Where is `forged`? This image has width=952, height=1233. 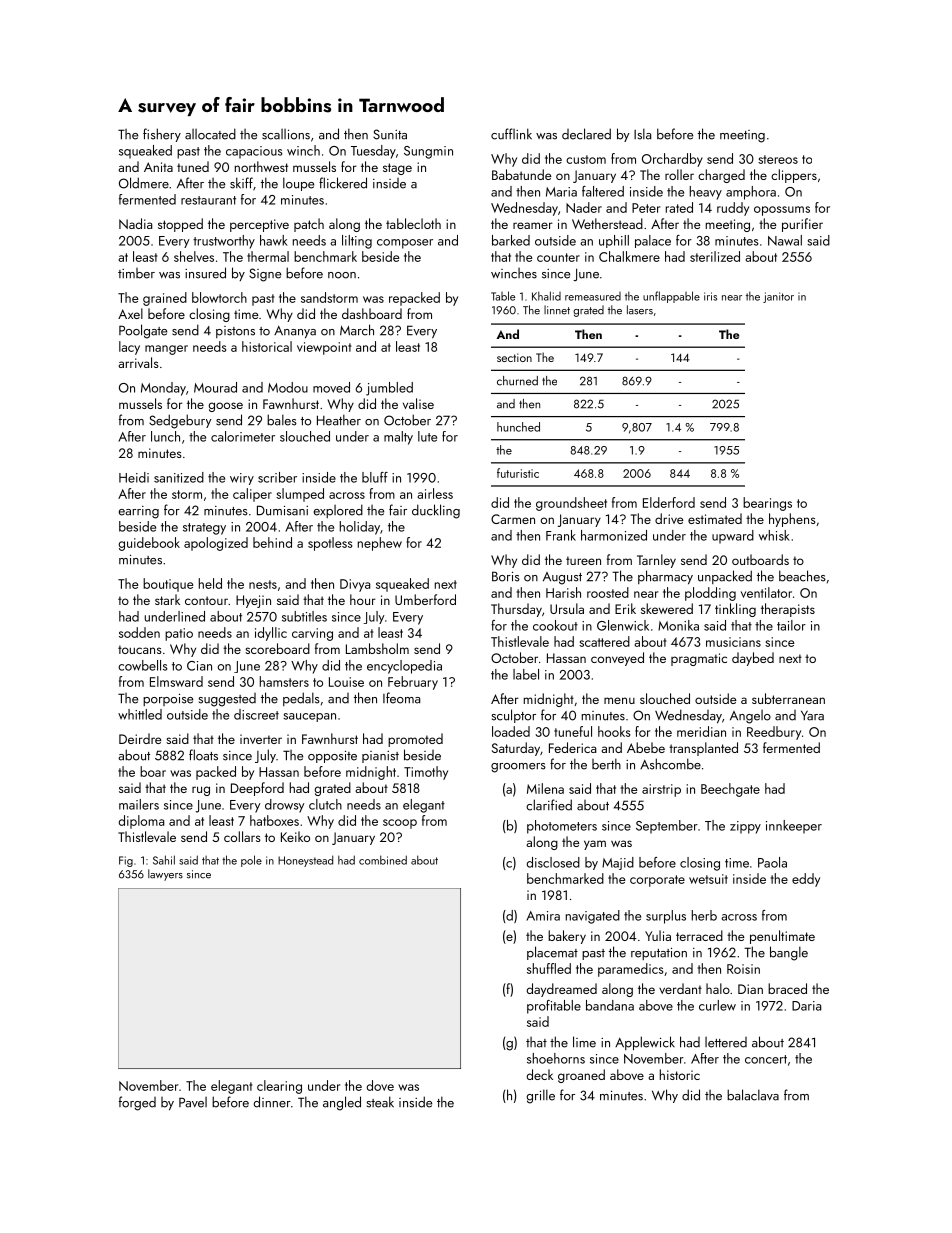
forged is located at coordinates (137, 1103).
